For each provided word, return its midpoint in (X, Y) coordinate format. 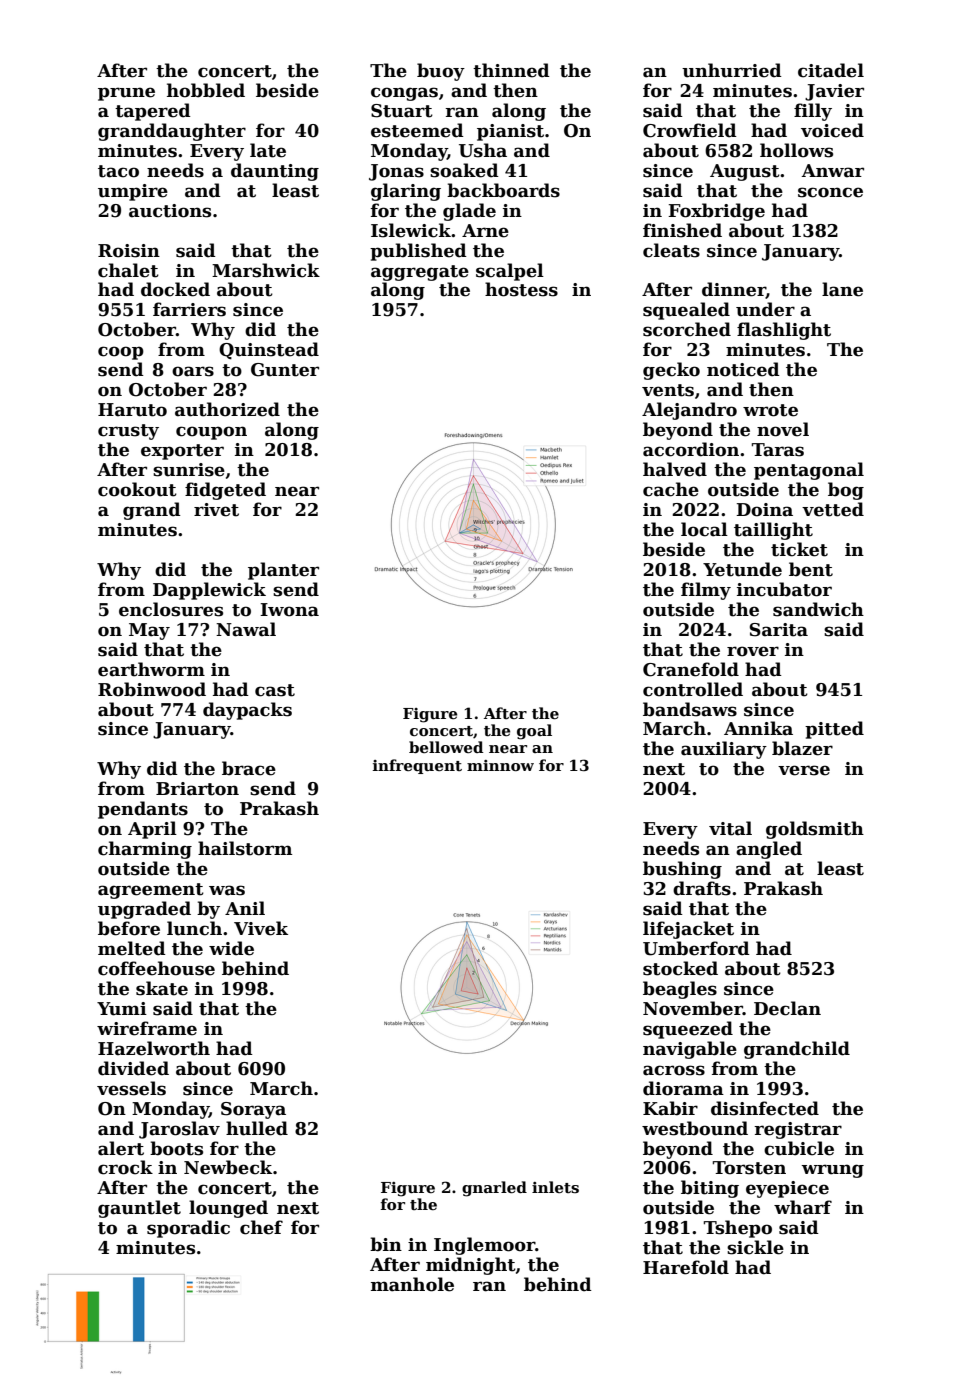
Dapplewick (209, 591)
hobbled (206, 90)
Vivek (261, 928)
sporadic (188, 1229)
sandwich (818, 609)
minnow (500, 765)
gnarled (494, 1189)
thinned (511, 70)
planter (283, 571)
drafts (702, 888)
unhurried (732, 70)
